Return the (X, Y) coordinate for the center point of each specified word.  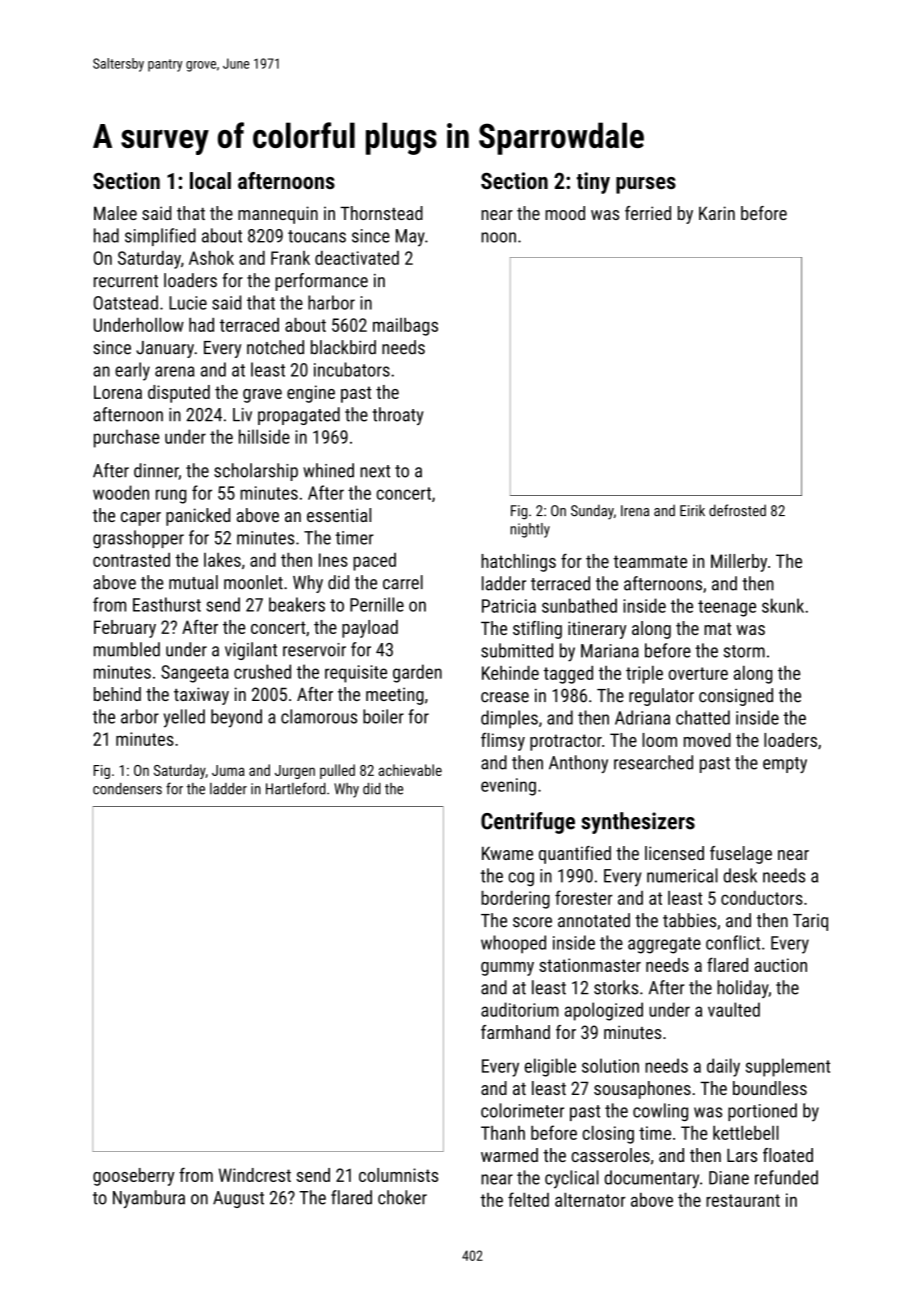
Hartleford (296, 788)
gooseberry (133, 1177)
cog (521, 879)
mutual (193, 582)
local (210, 180)
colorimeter (522, 1110)
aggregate (664, 945)
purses (646, 185)
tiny (593, 183)
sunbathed (579, 605)
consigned (736, 697)
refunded (786, 1177)
